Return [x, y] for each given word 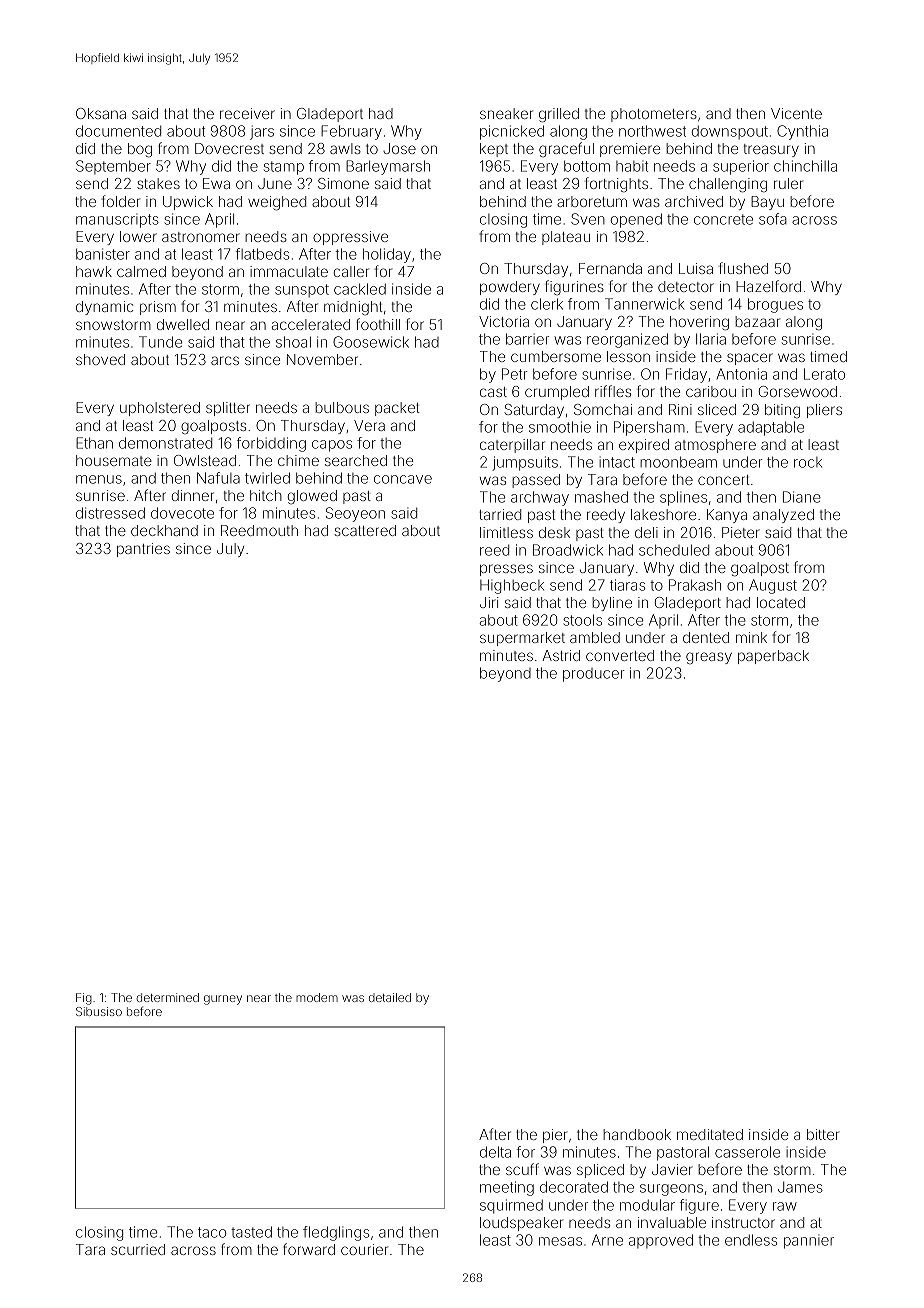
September [113, 167]
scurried [138, 1249]
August [773, 586]
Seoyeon [355, 514]
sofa [773, 219]
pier [555, 1136]
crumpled [557, 393]
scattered [365, 530]
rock [808, 462]
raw [785, 1206]
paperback [773, 657]
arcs [225, 360]
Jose [399, 148]
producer [594, 675]
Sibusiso [99, 1011]
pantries [143, 550]
